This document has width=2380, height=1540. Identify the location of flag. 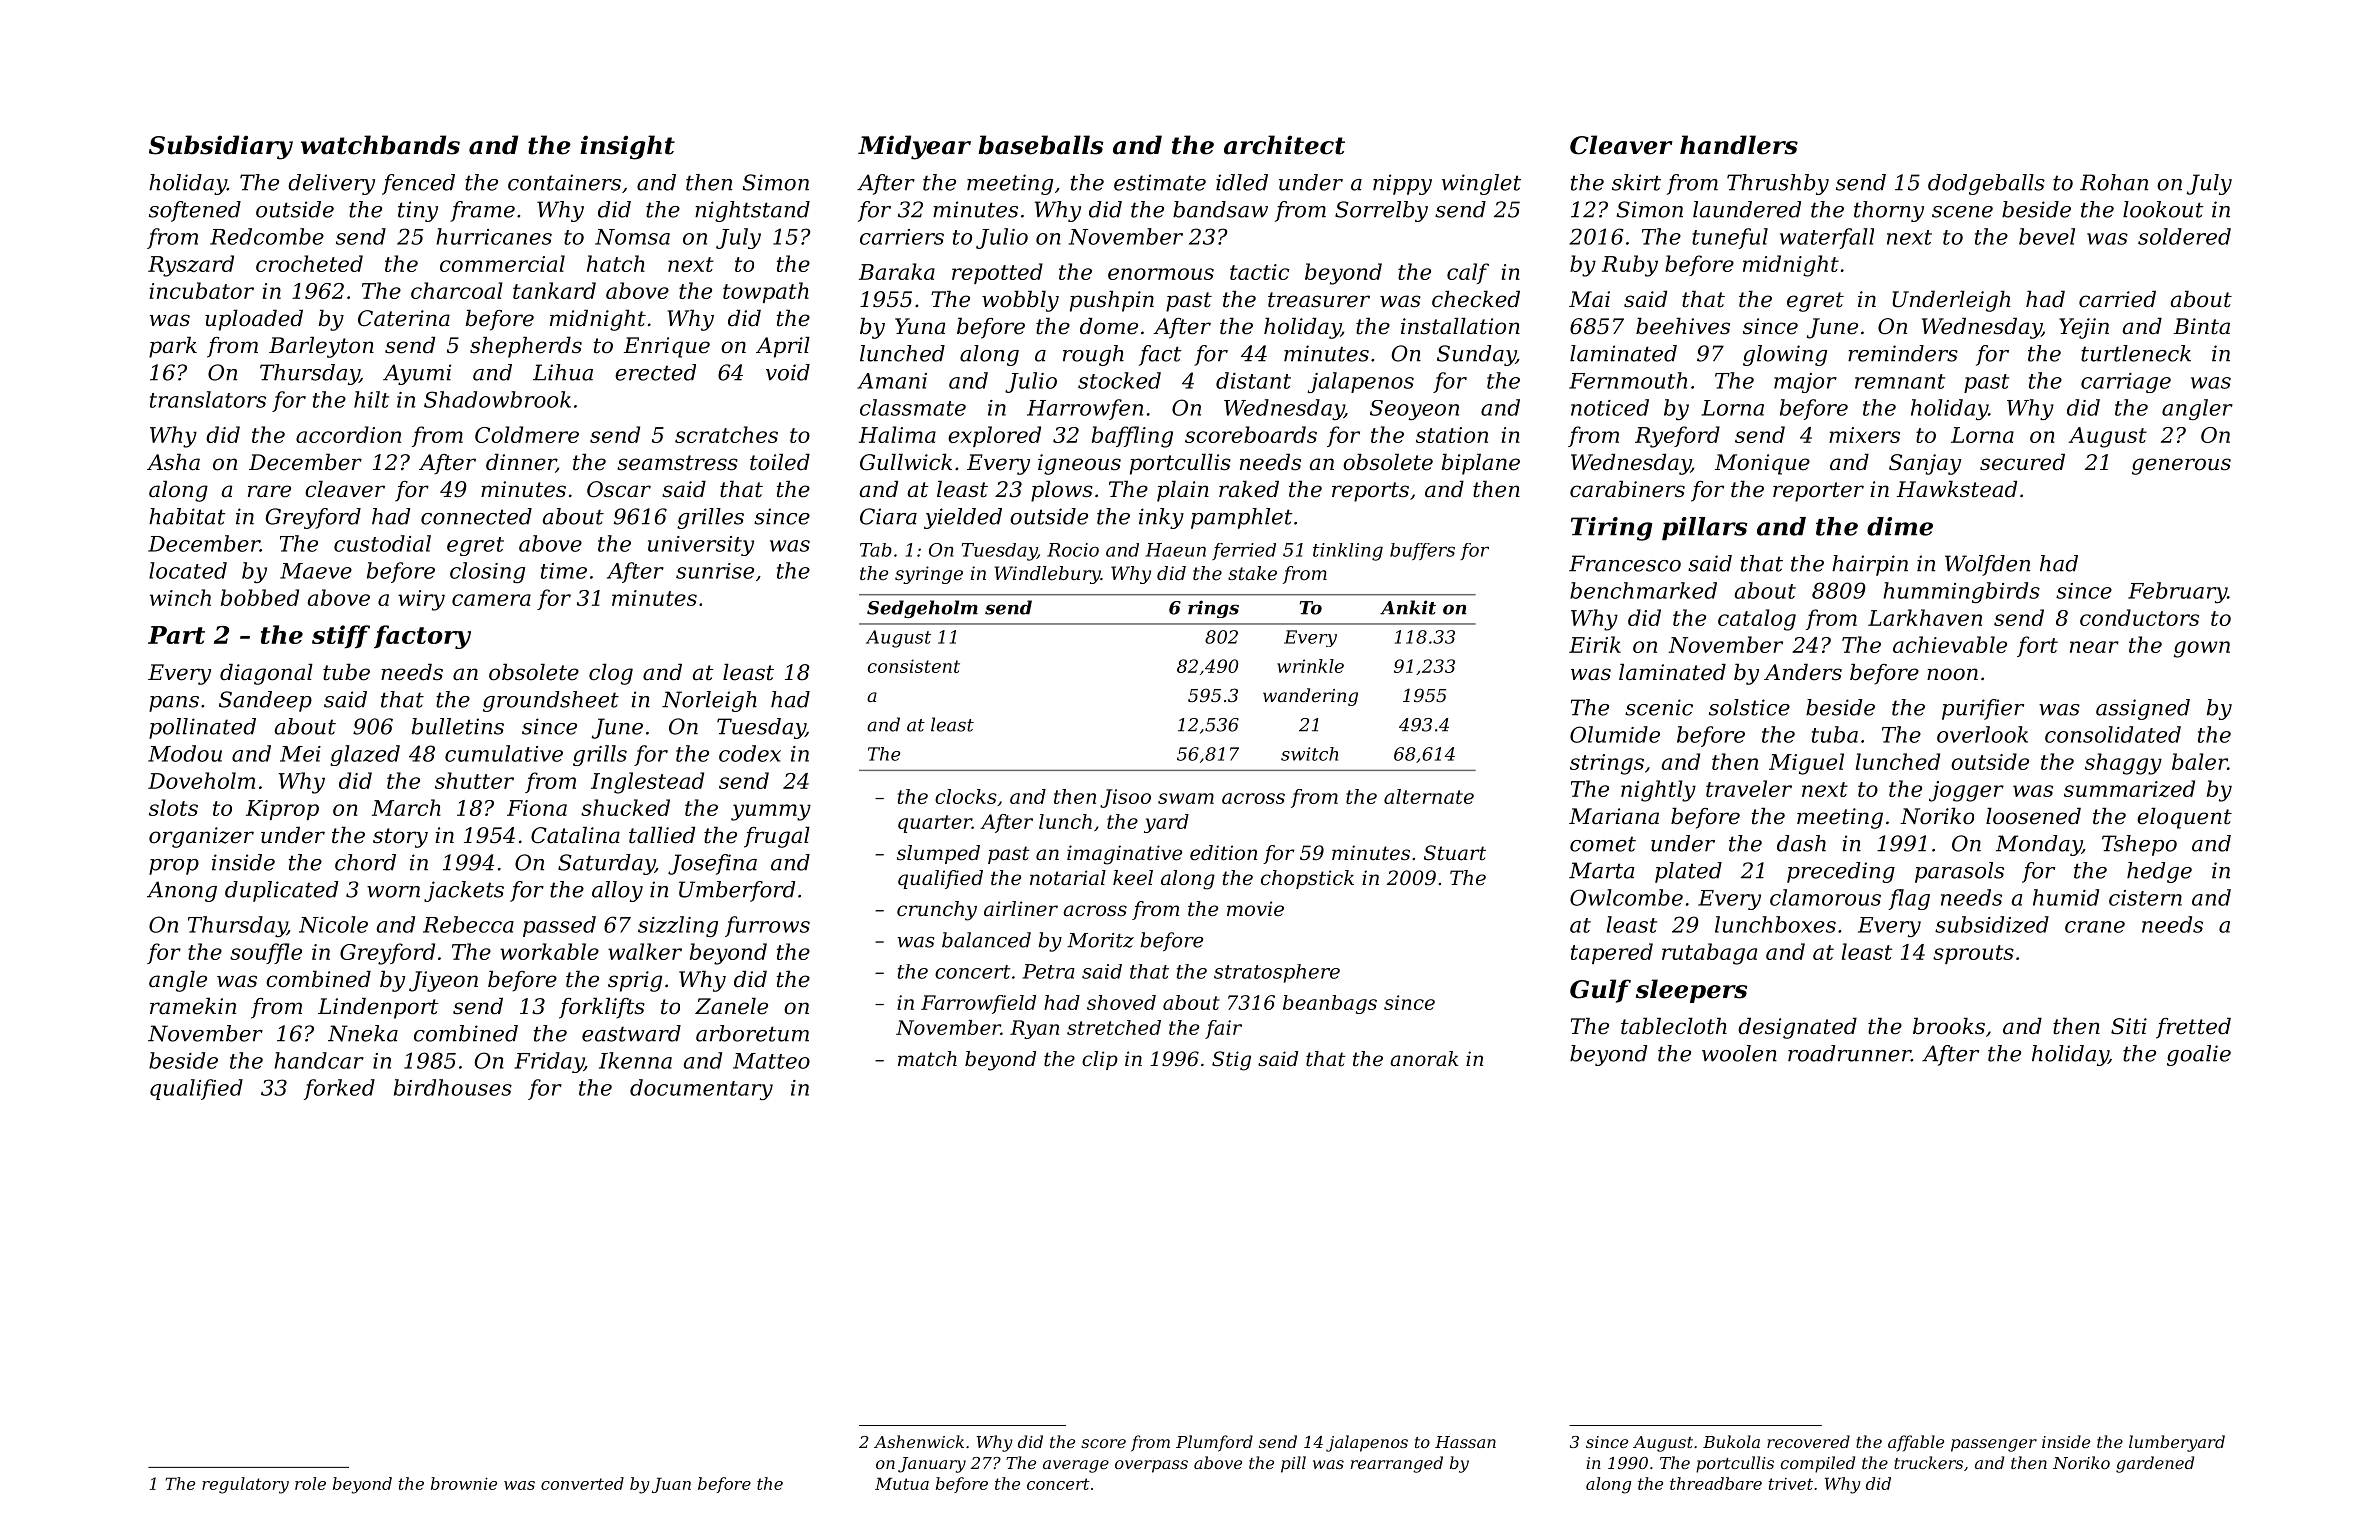
(1909, 899).
